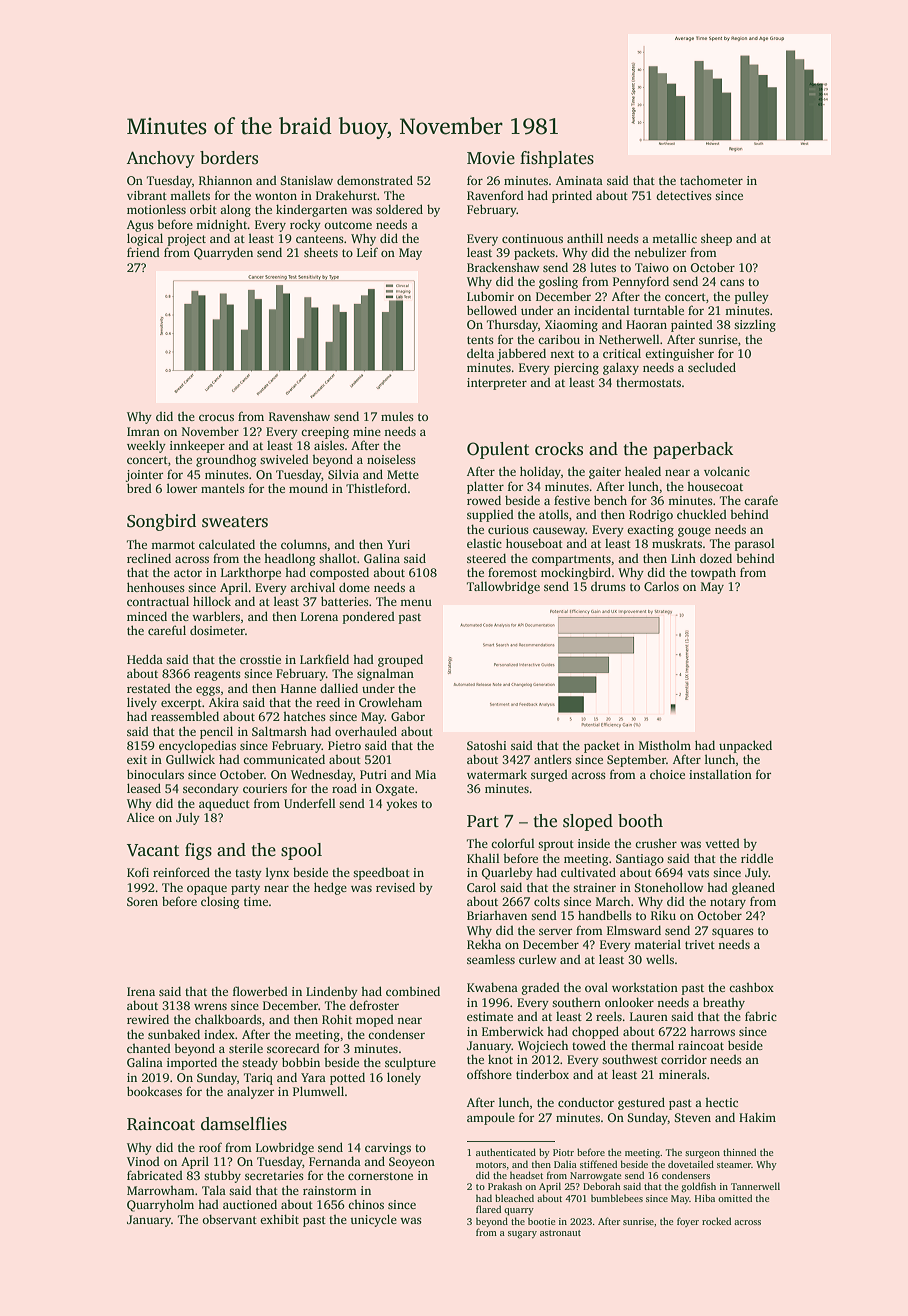 This page has height=1316, width=908. What do you see at coordinates (480, 353) in the page?
I see `delta` at bounding box center [480, 353].
